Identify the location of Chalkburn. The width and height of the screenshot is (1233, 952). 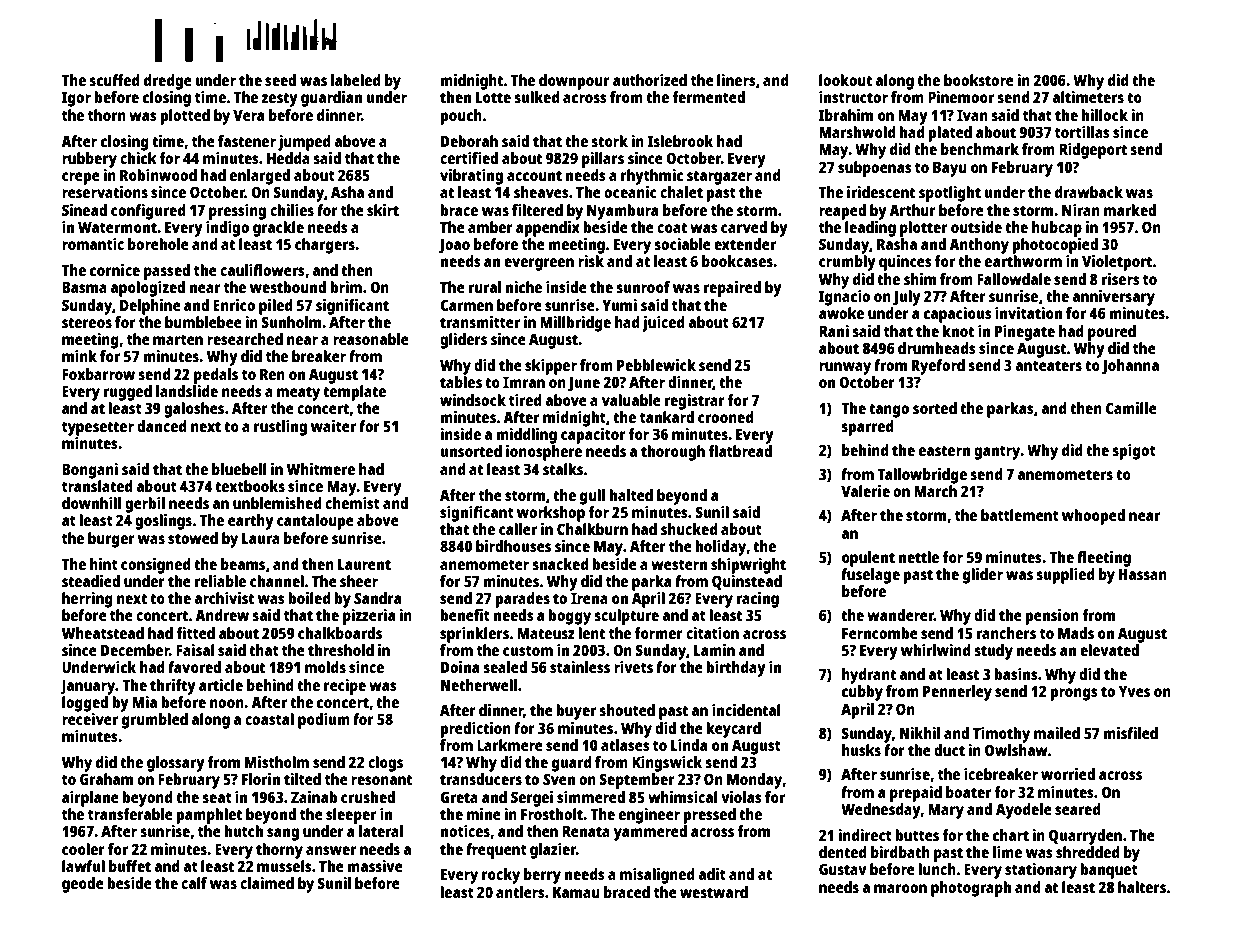
(592, 529).
